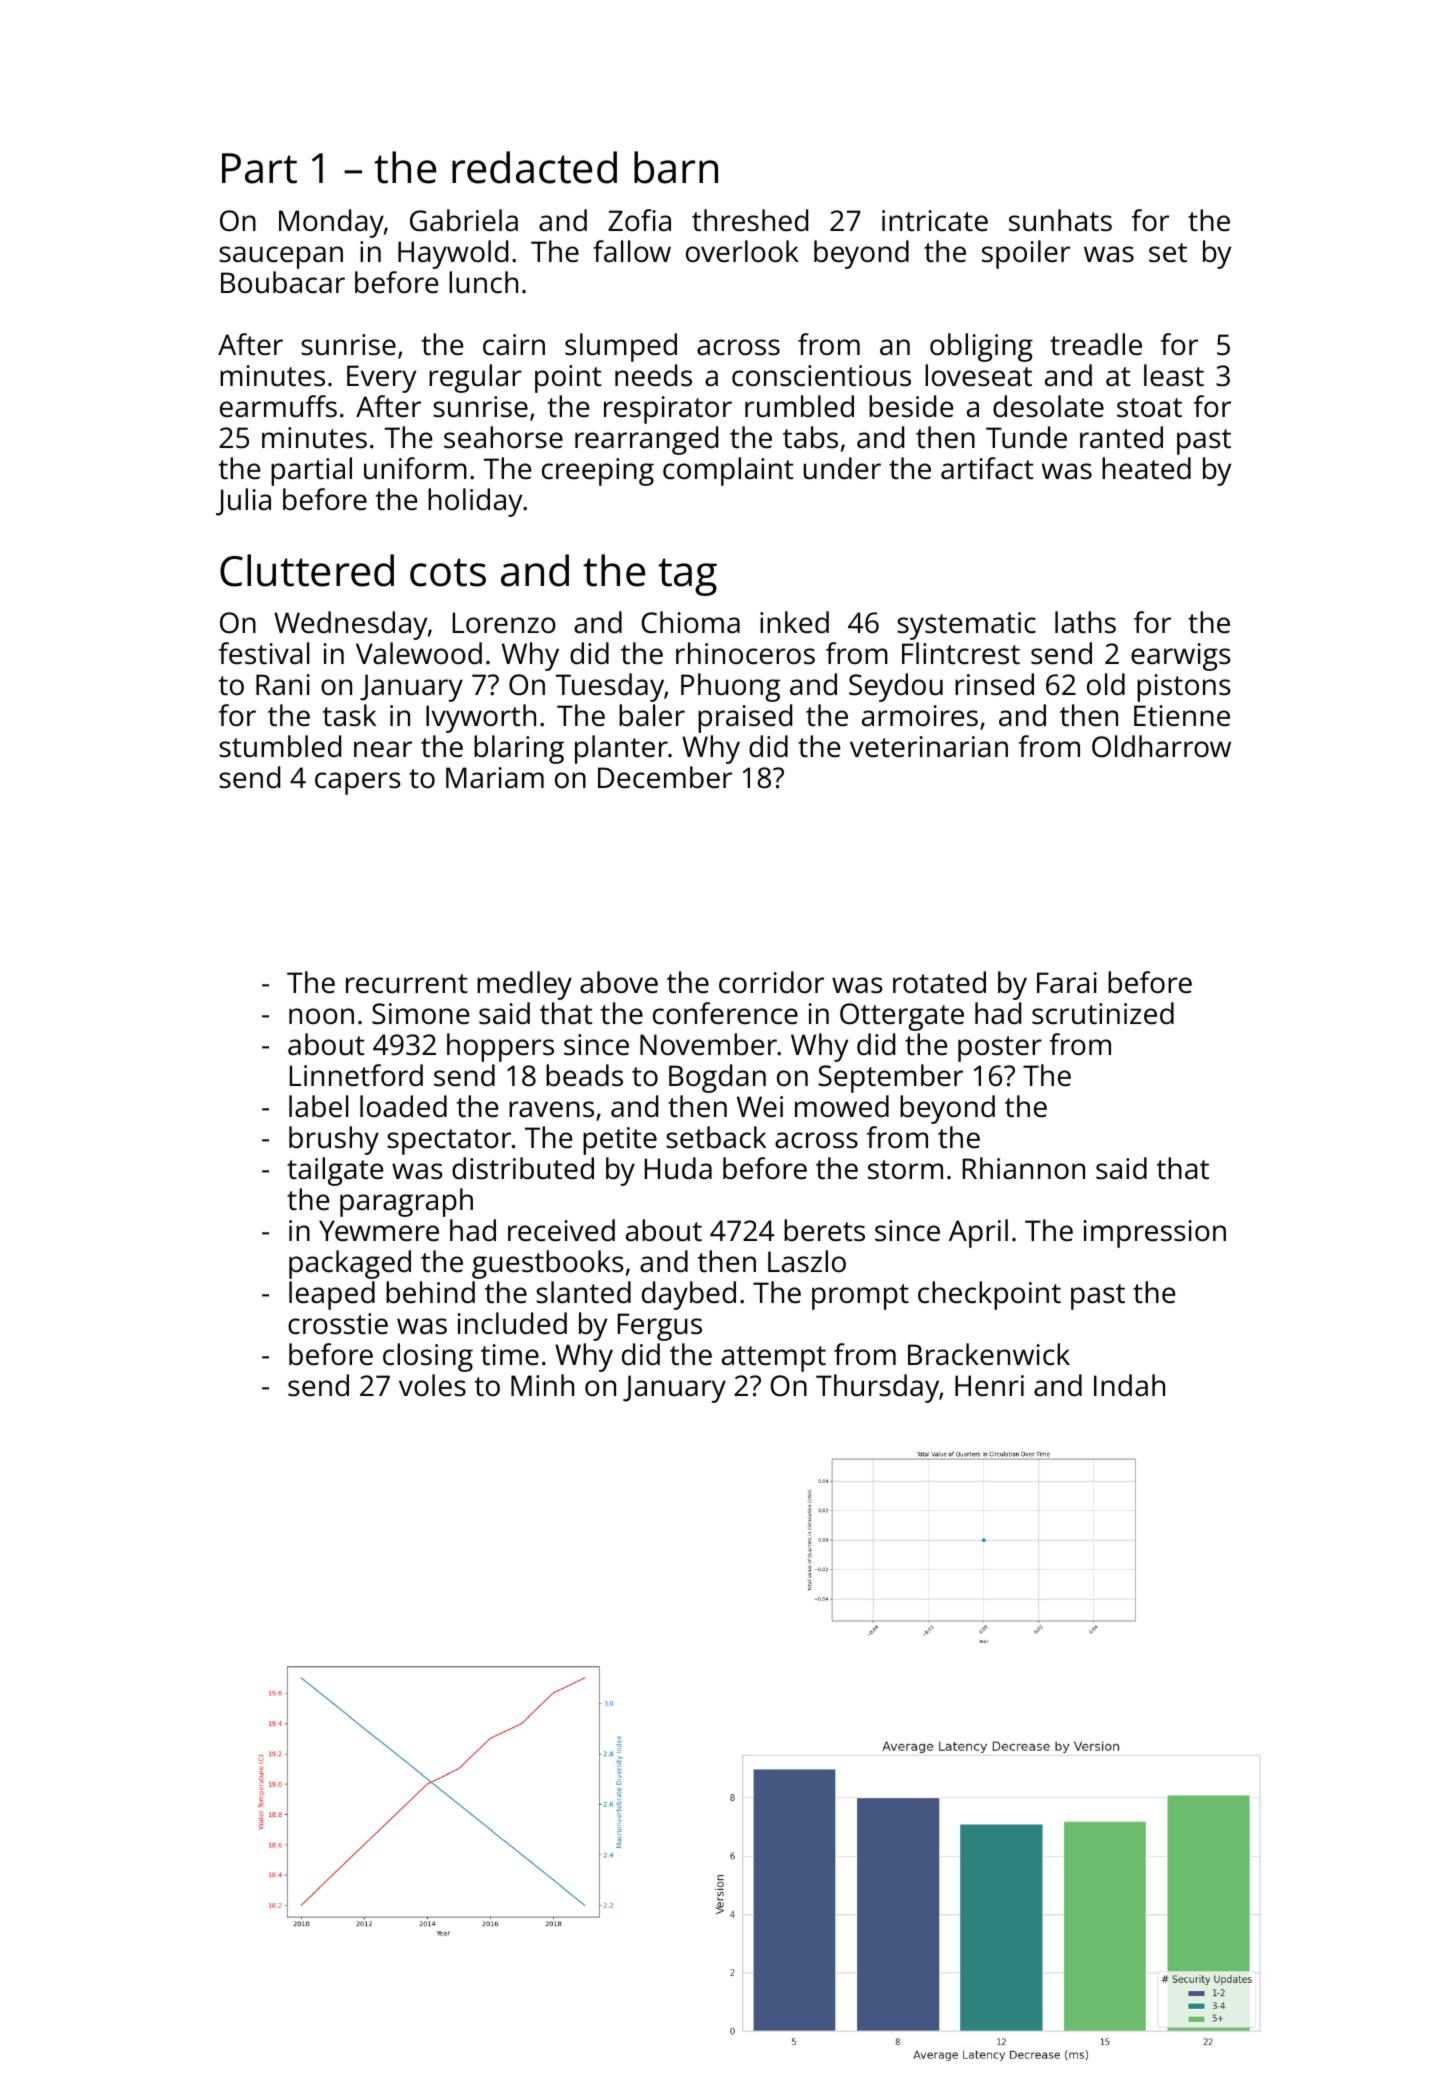 The image size is (1450, 2100). What do you see at coordinates (989, 1386) in the screenshot?
I see `Henri` at bounding box center [989, 1386].
